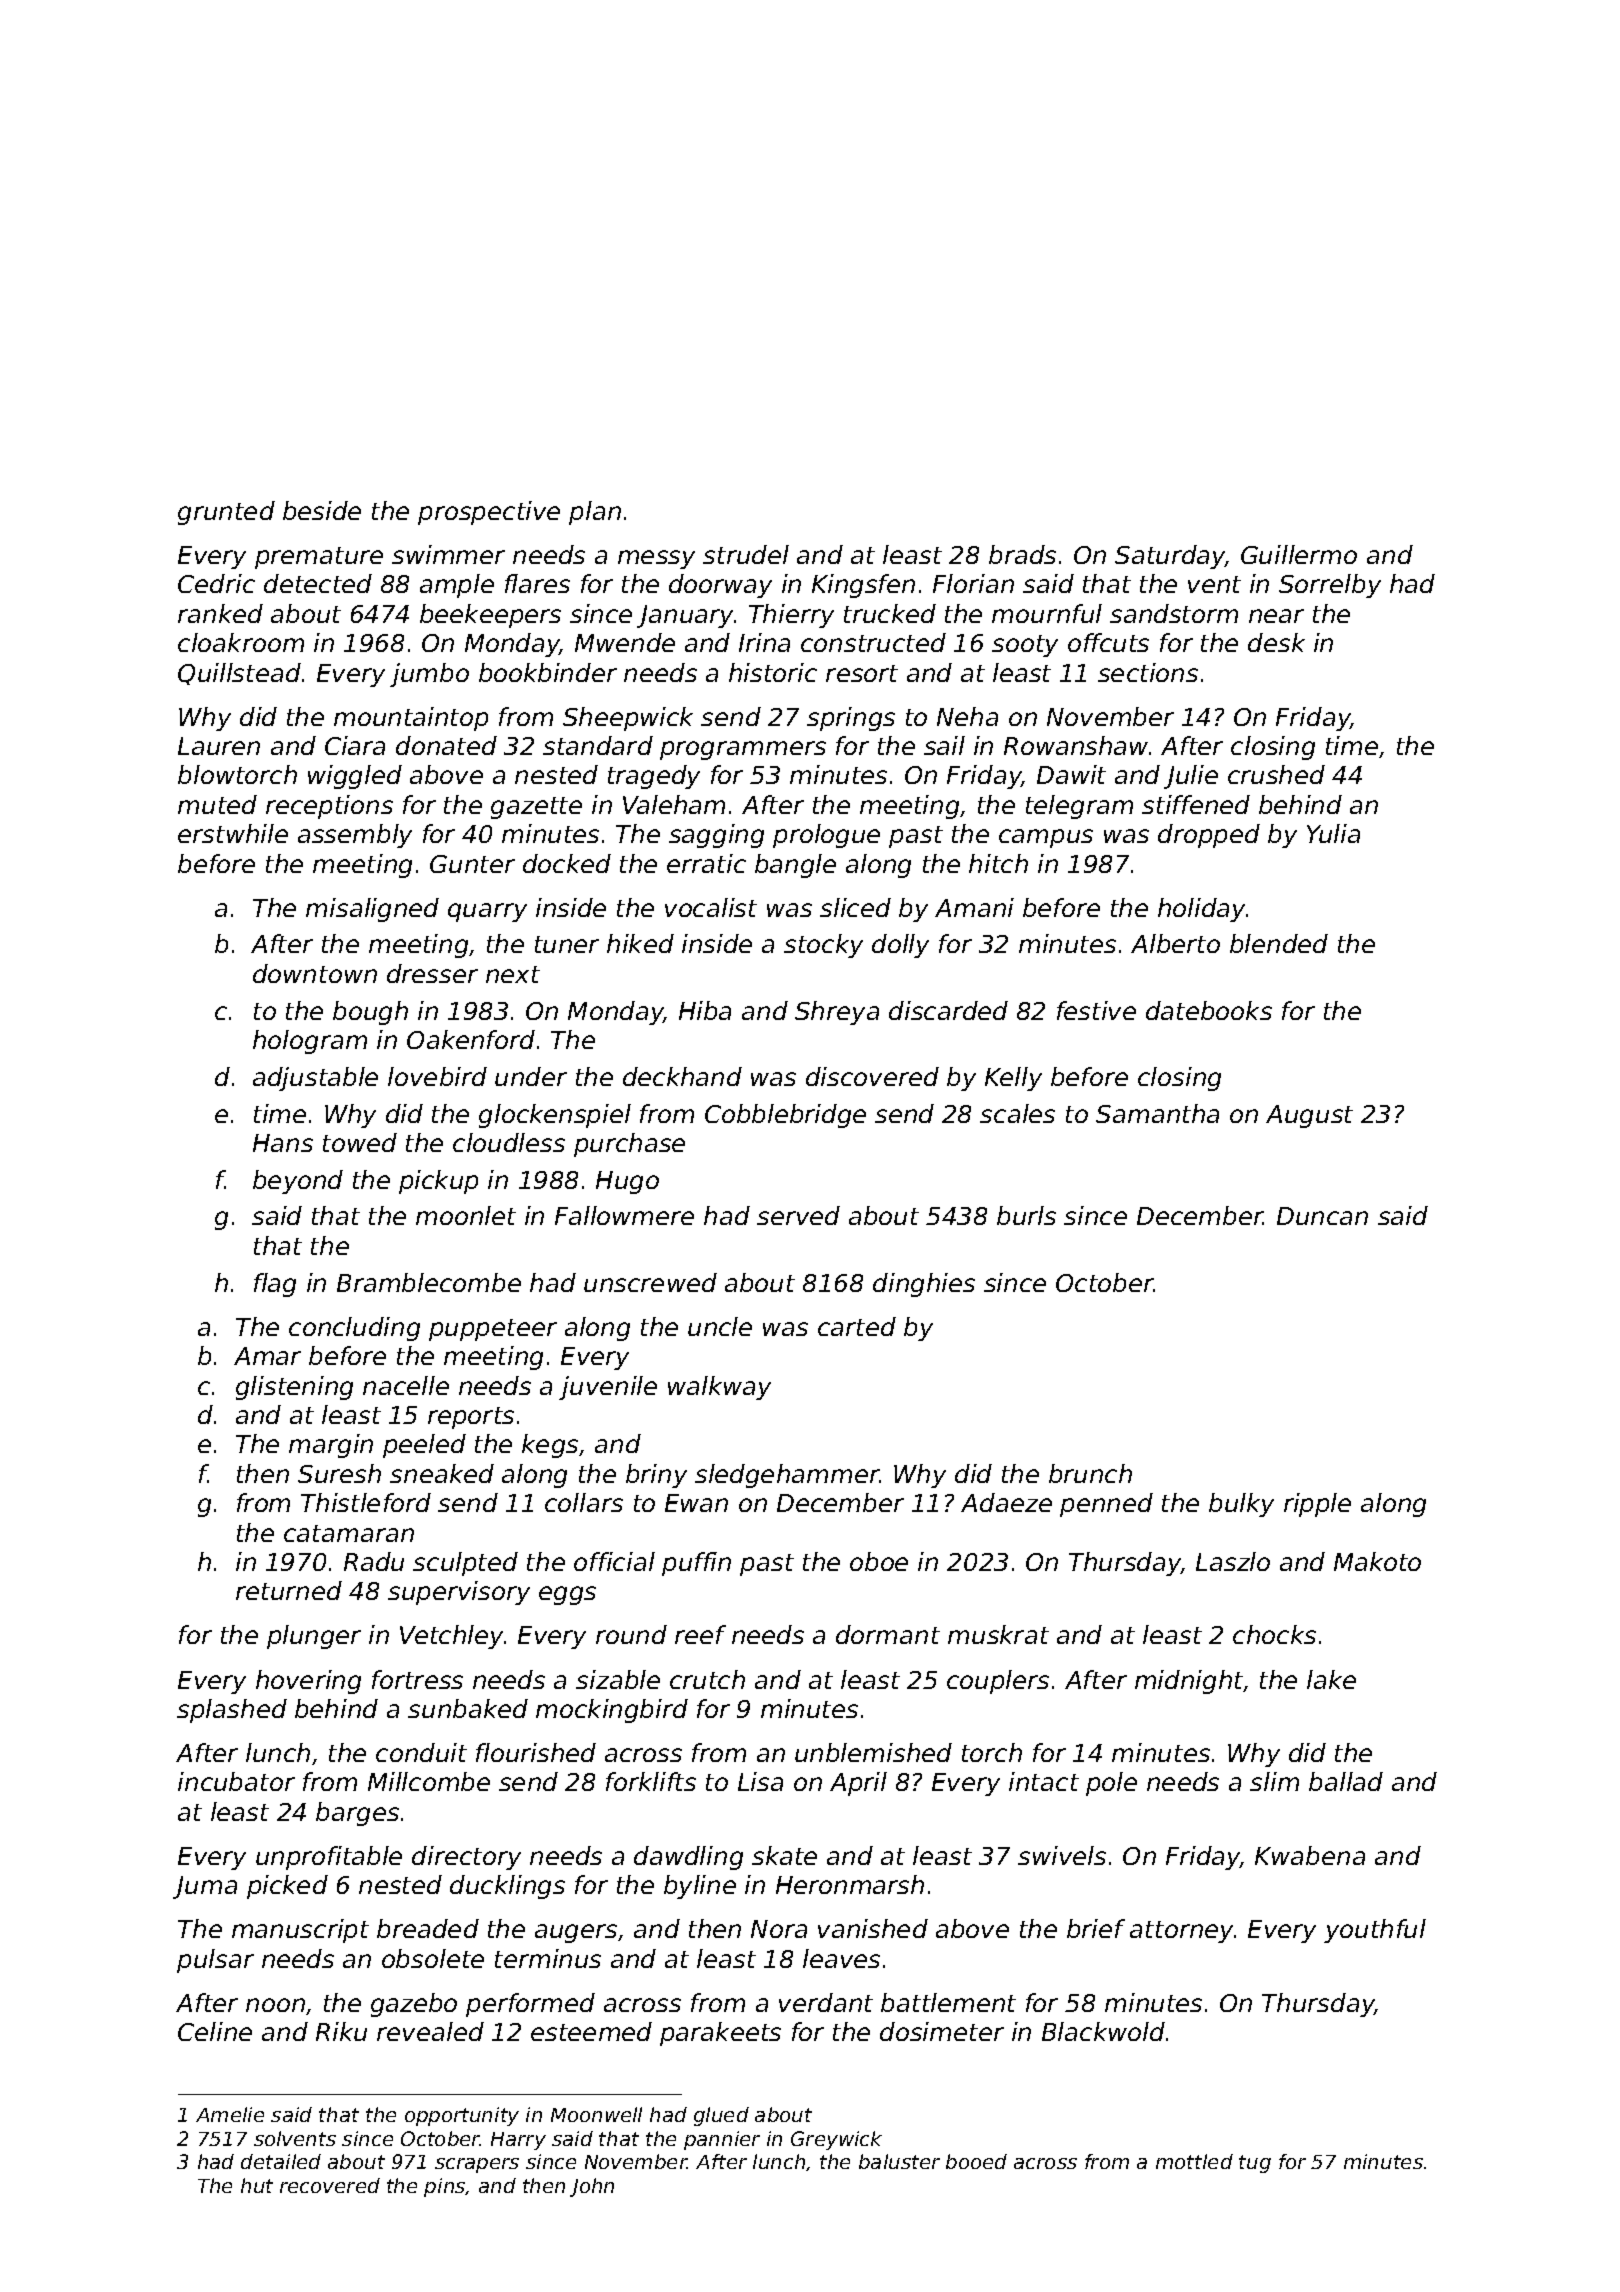 This page has width=1620, height=2292. I want to click on esteemed, so click(591, 2031).
